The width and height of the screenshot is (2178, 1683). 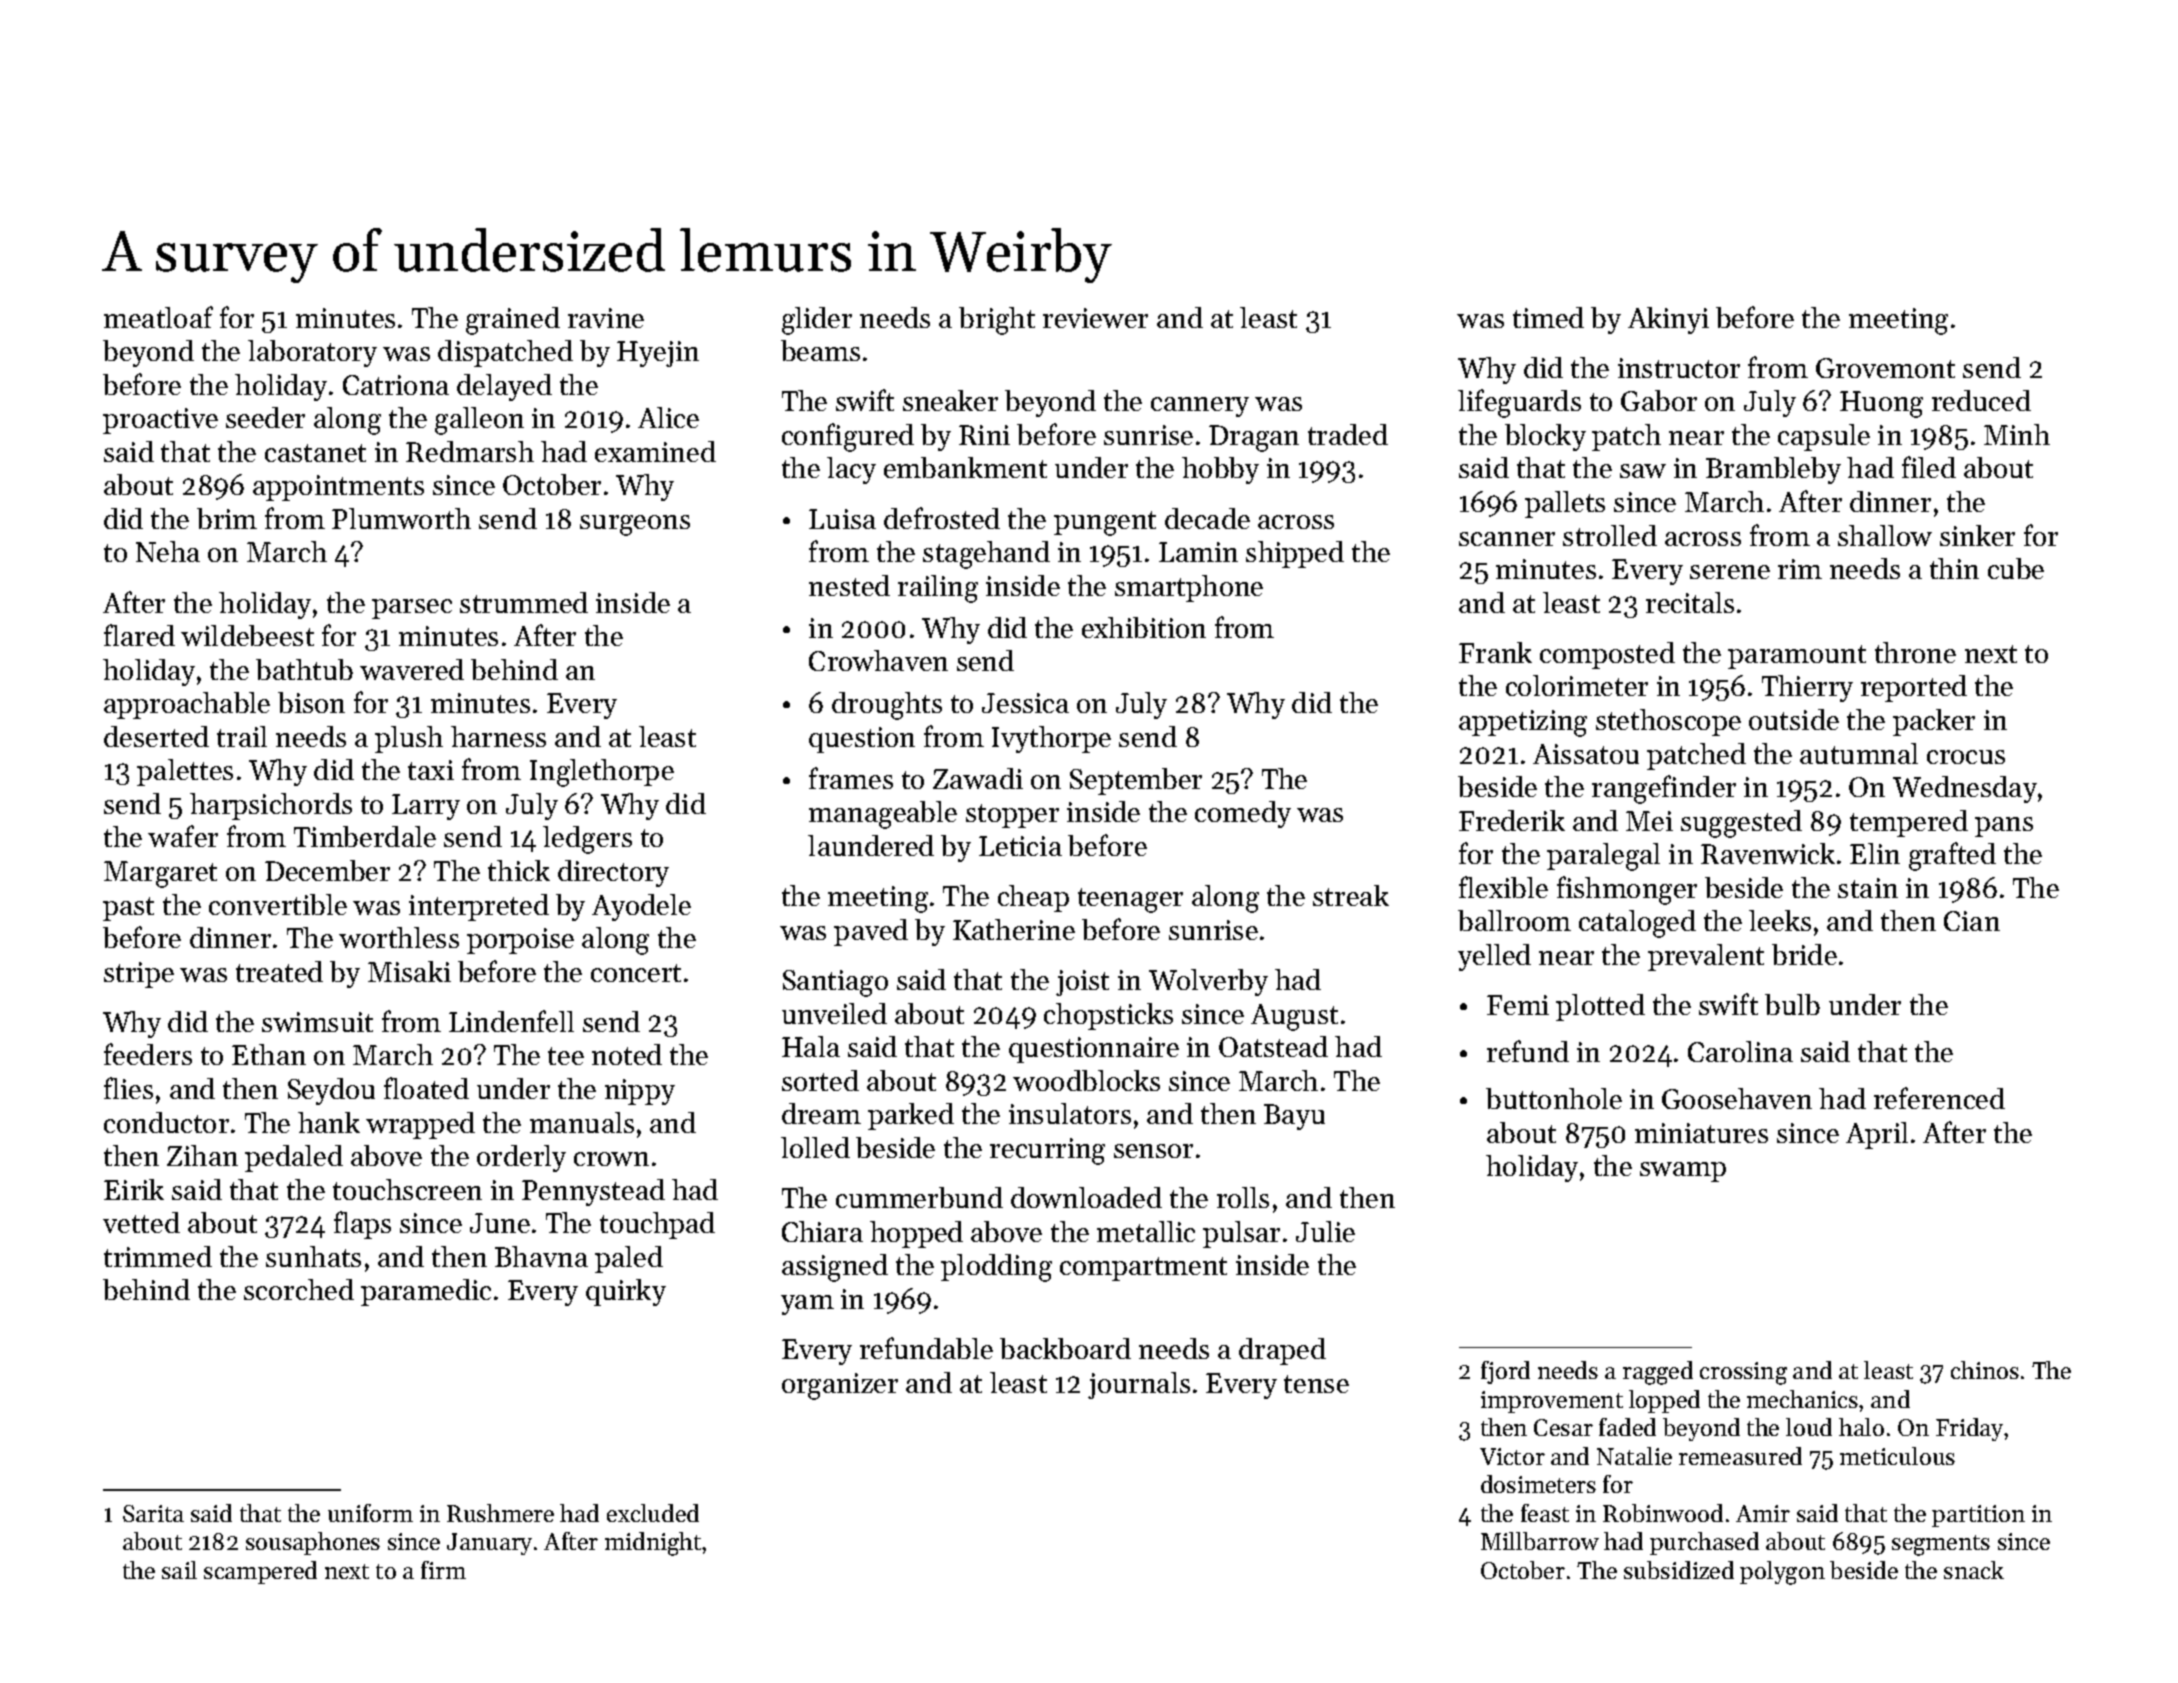 What do you see at coordinates (1985, 1370) in the screenshot?
I see `chinos` at bounding box center [1985, 1370].
